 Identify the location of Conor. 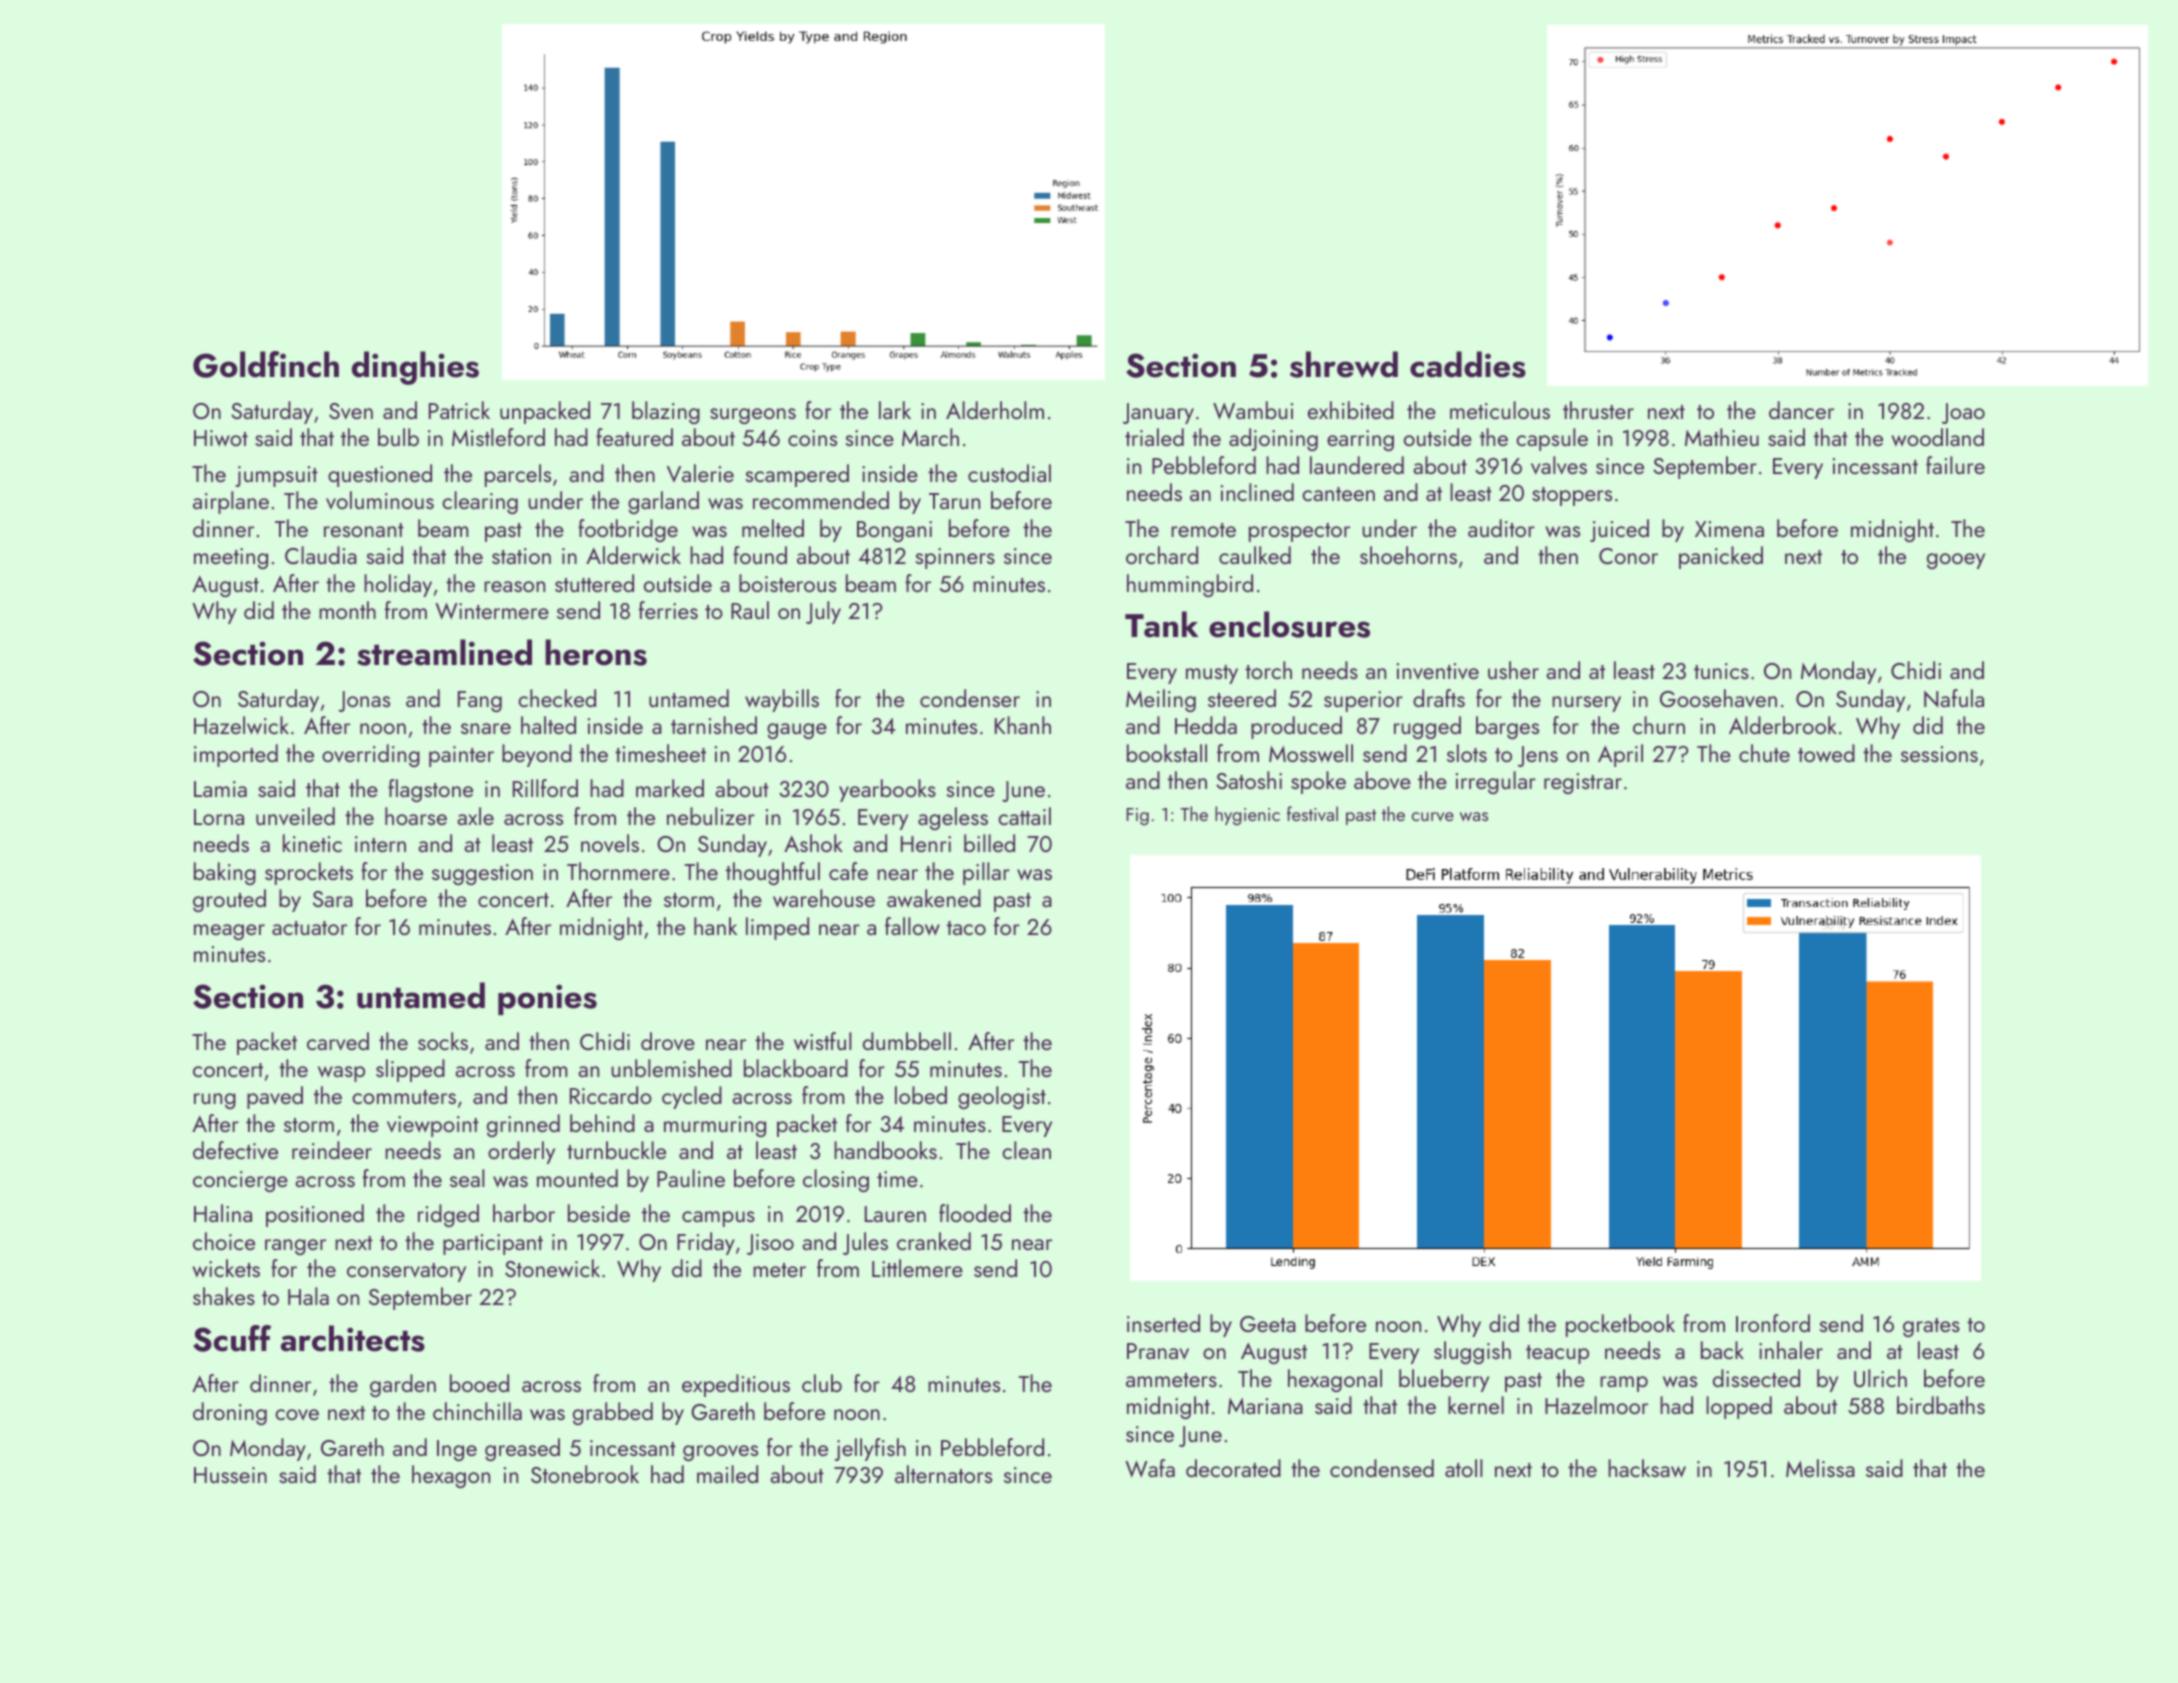
(1628, 556).
